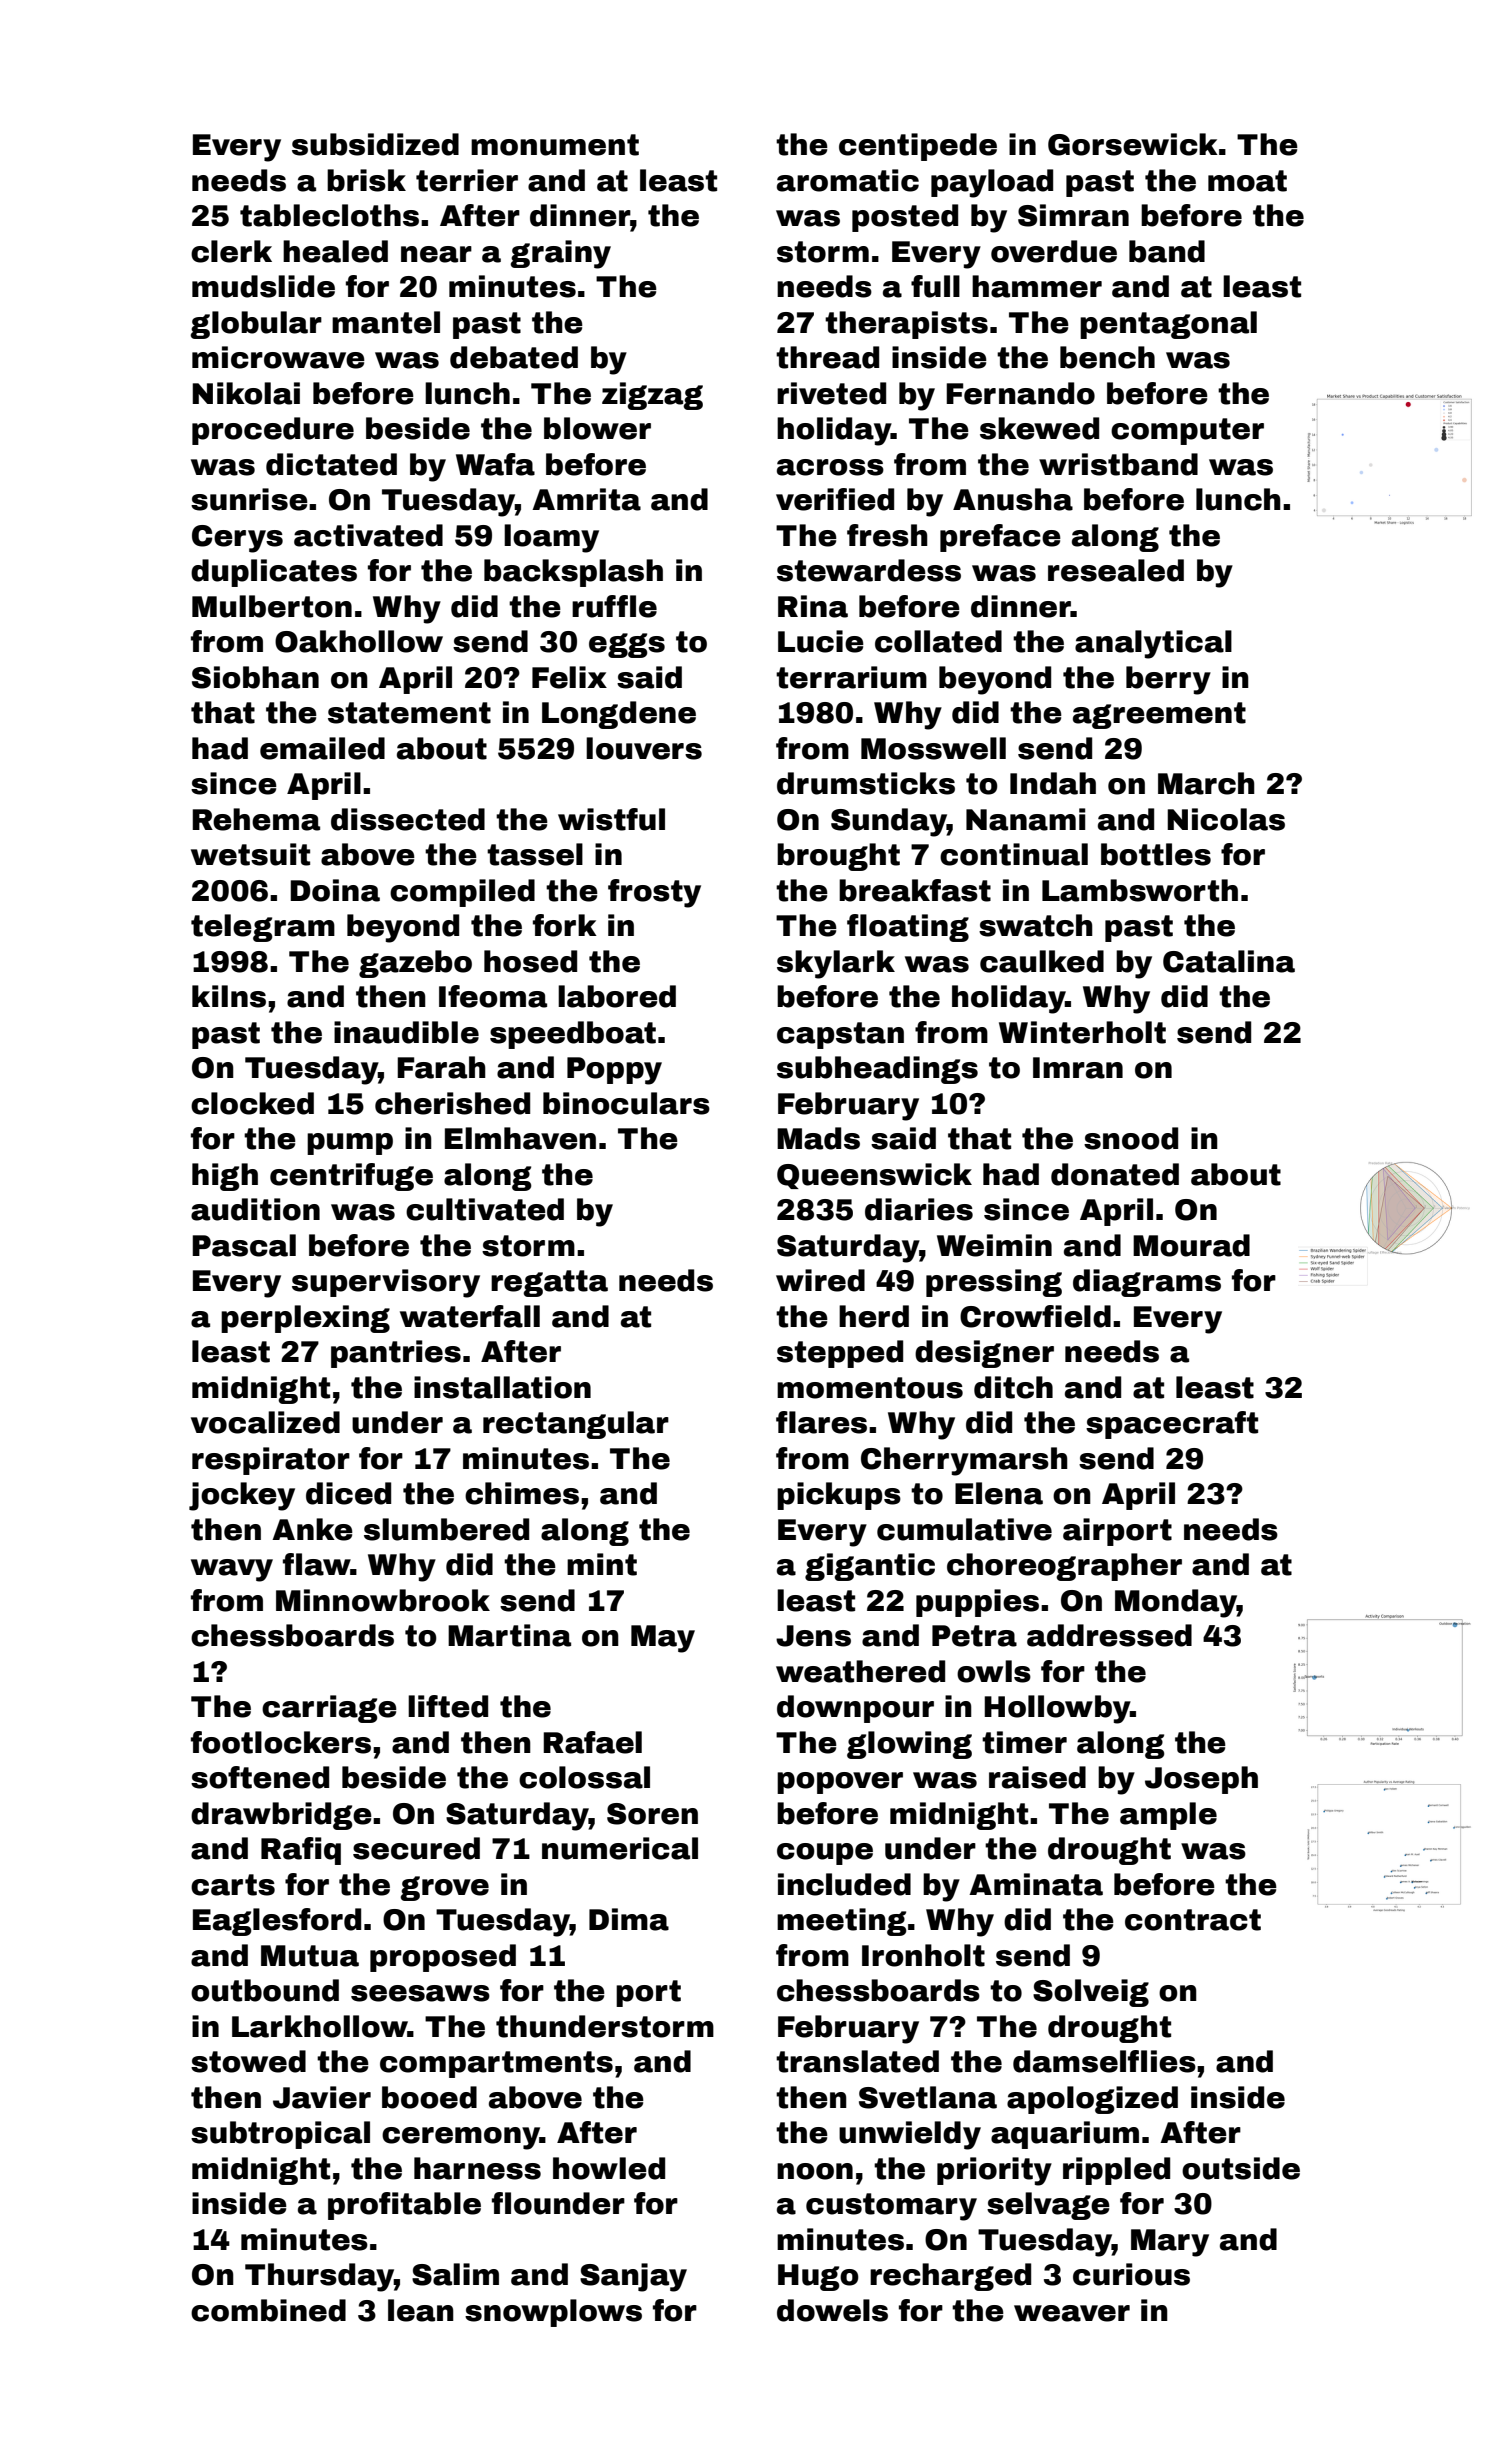 This screenshot has height=2464, width=1496. Describe the element at coordinates (836, 964) in the screenshot. I see `skylark` at that location.
